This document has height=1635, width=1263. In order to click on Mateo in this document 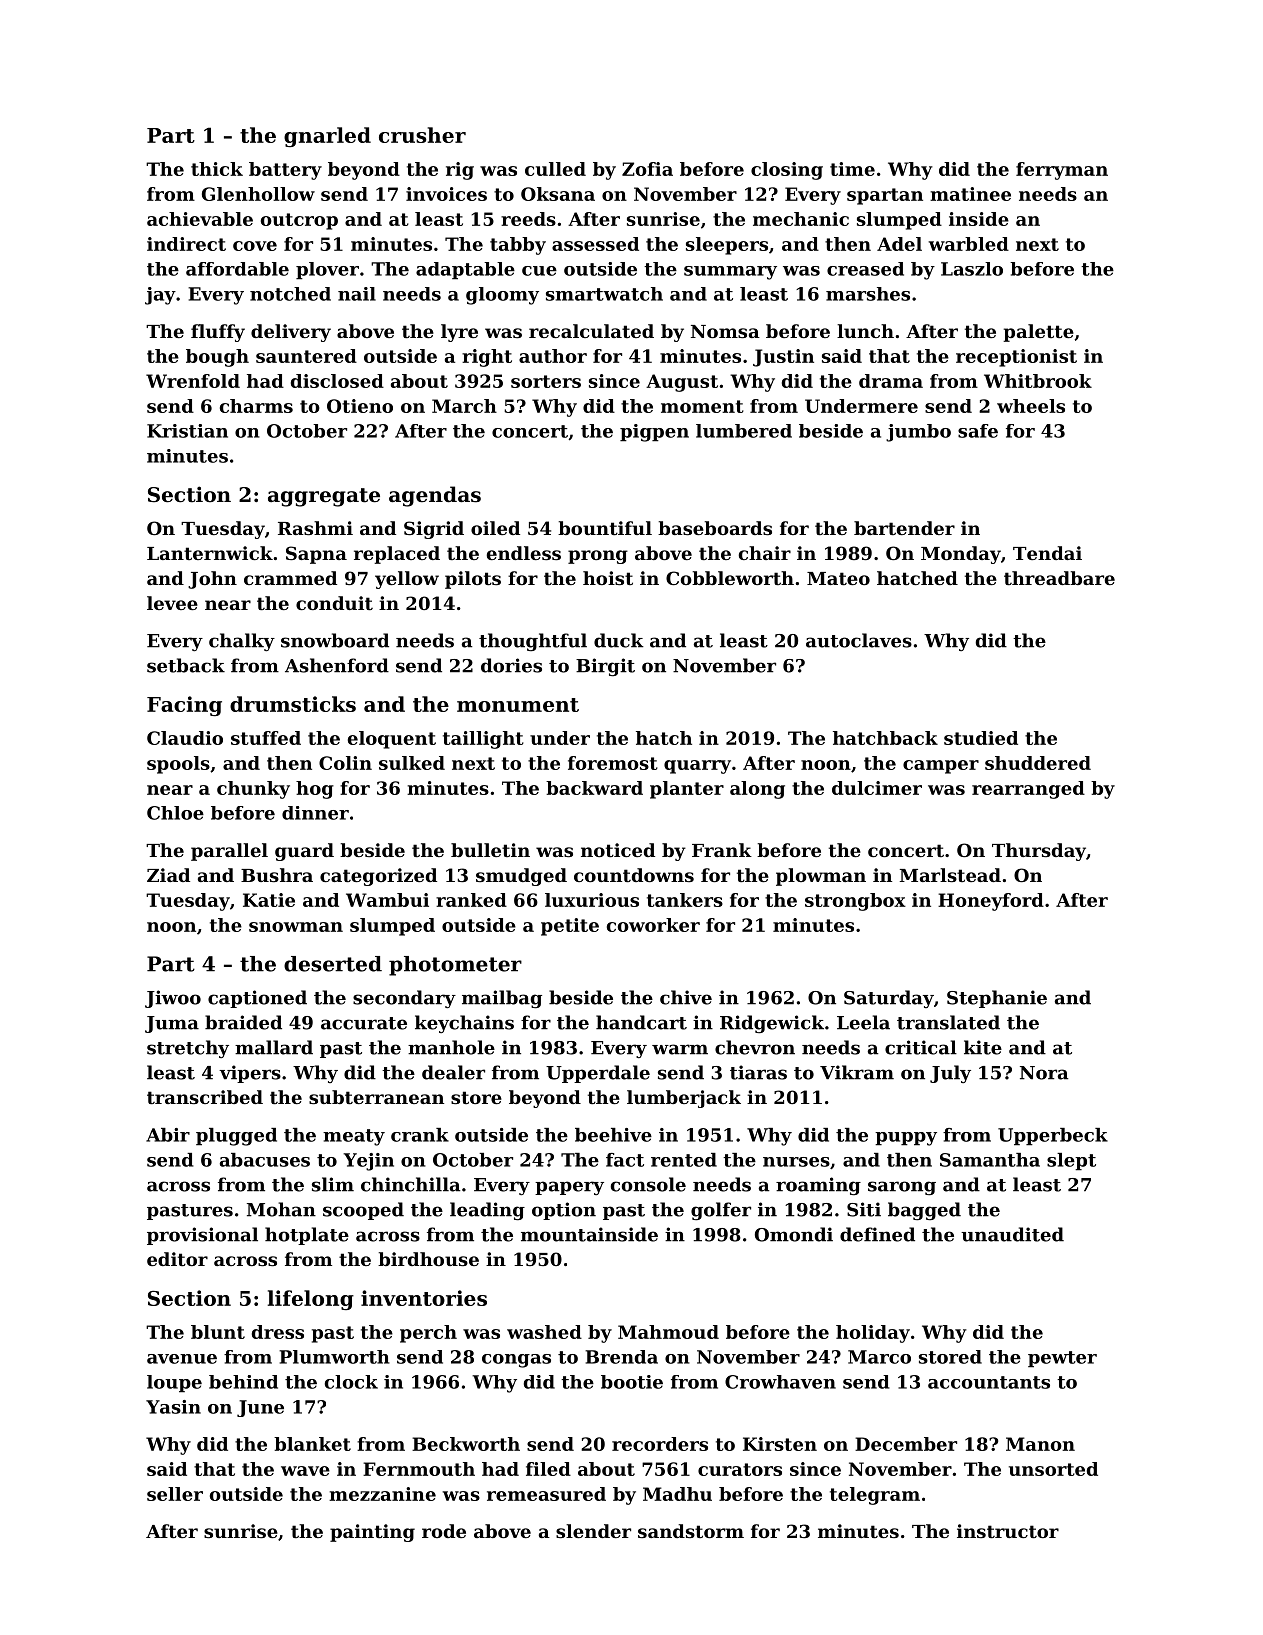, I will do `click(838, 578)`.
